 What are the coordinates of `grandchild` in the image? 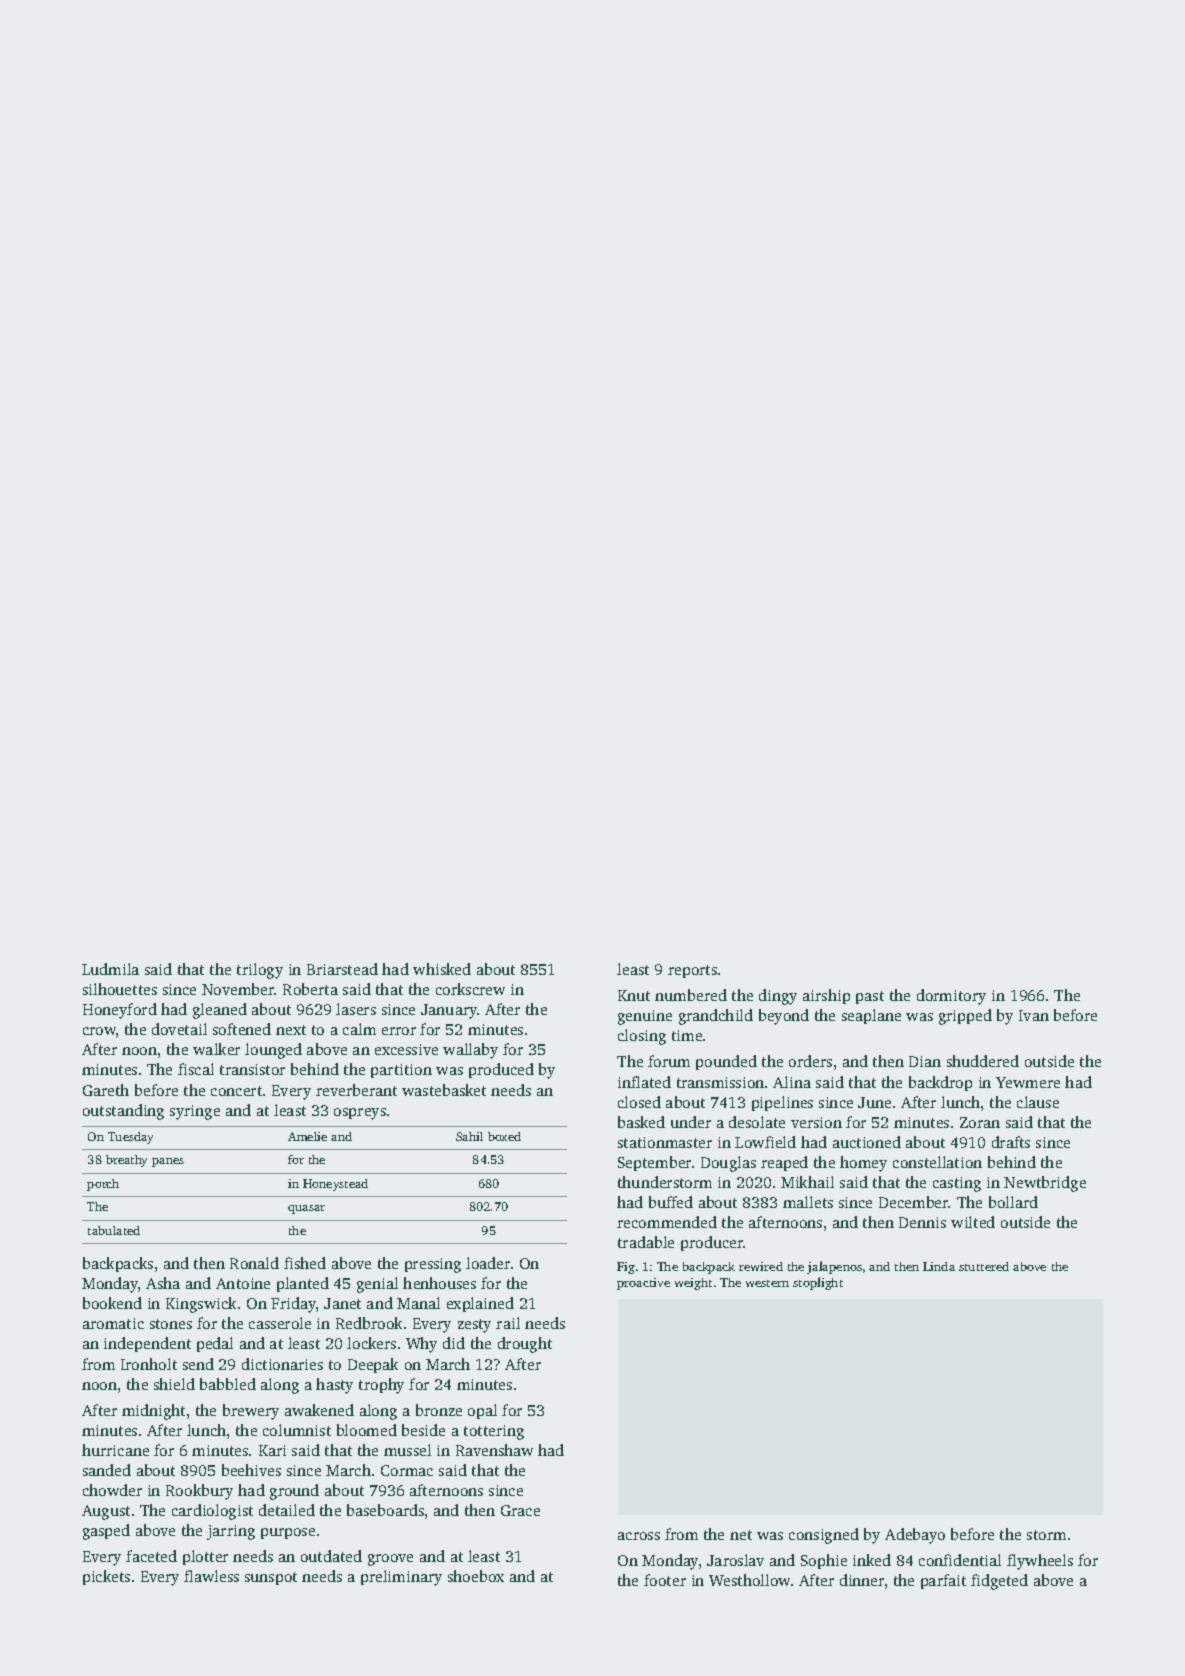 It's located at (716, 1017).
